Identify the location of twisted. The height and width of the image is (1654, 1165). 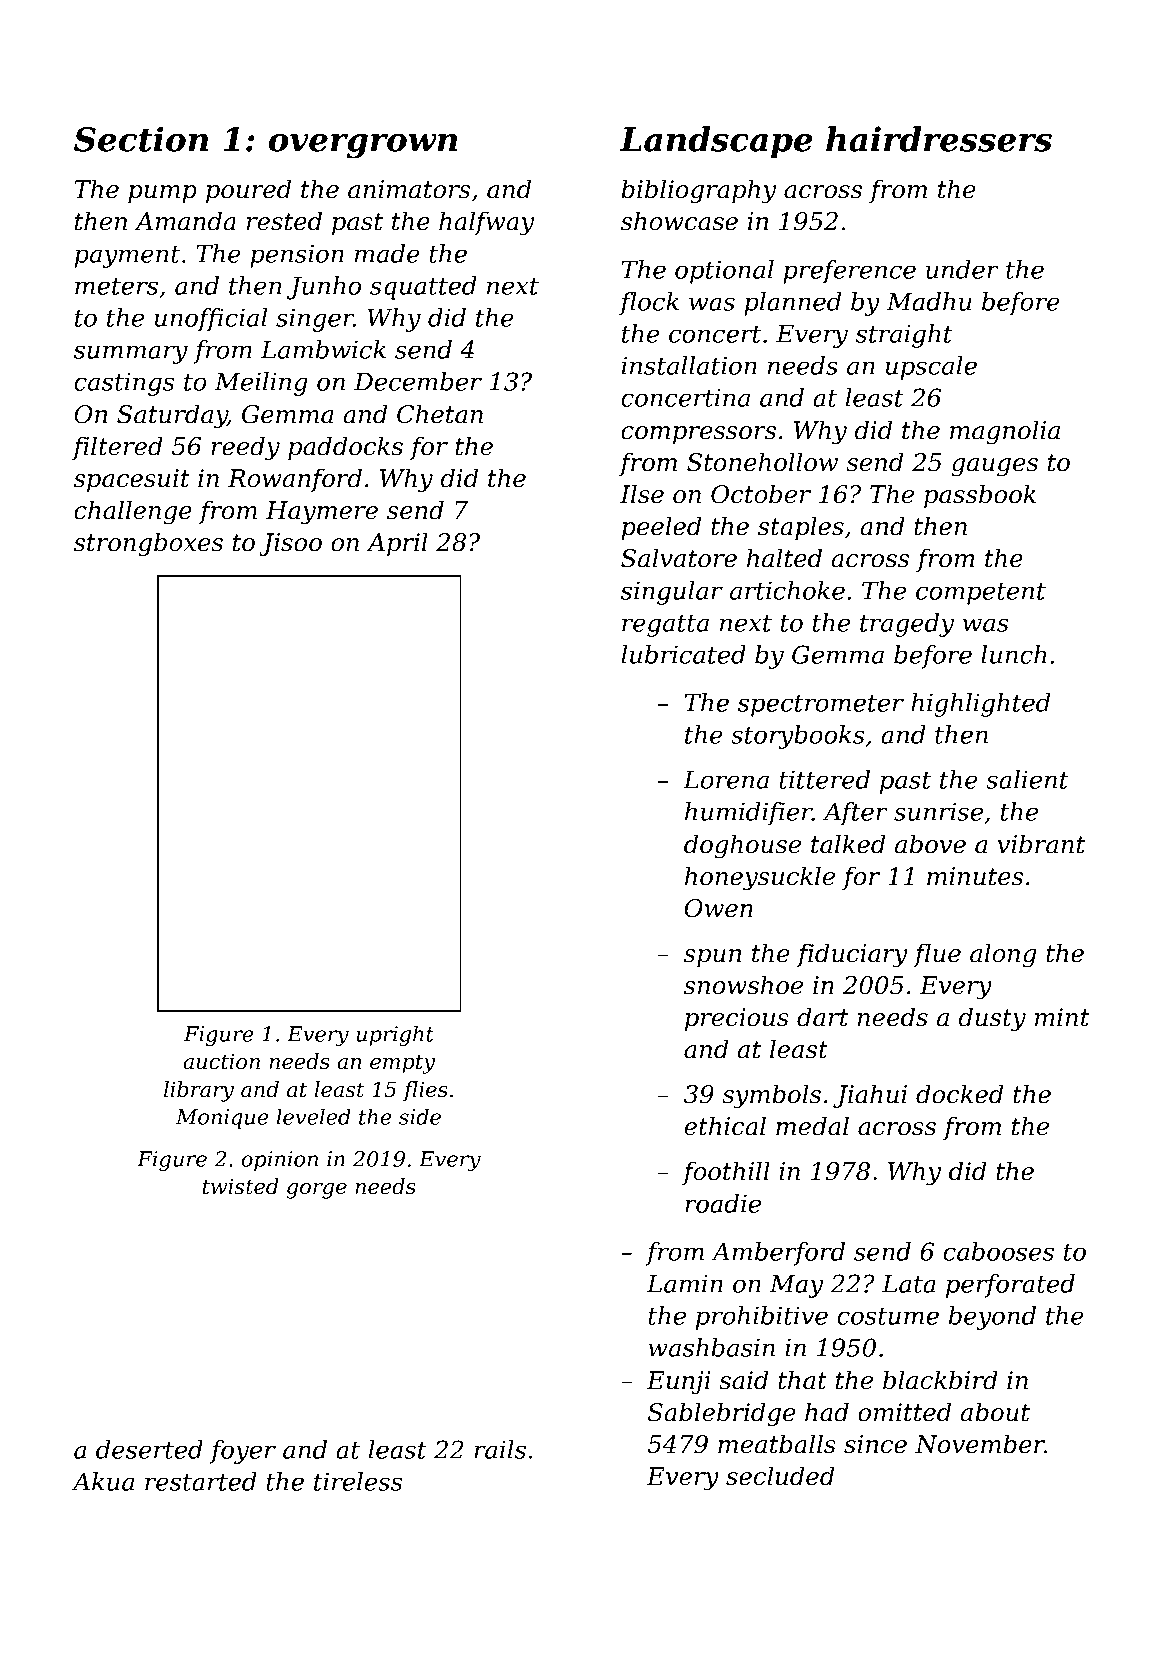
(241, 1186).
